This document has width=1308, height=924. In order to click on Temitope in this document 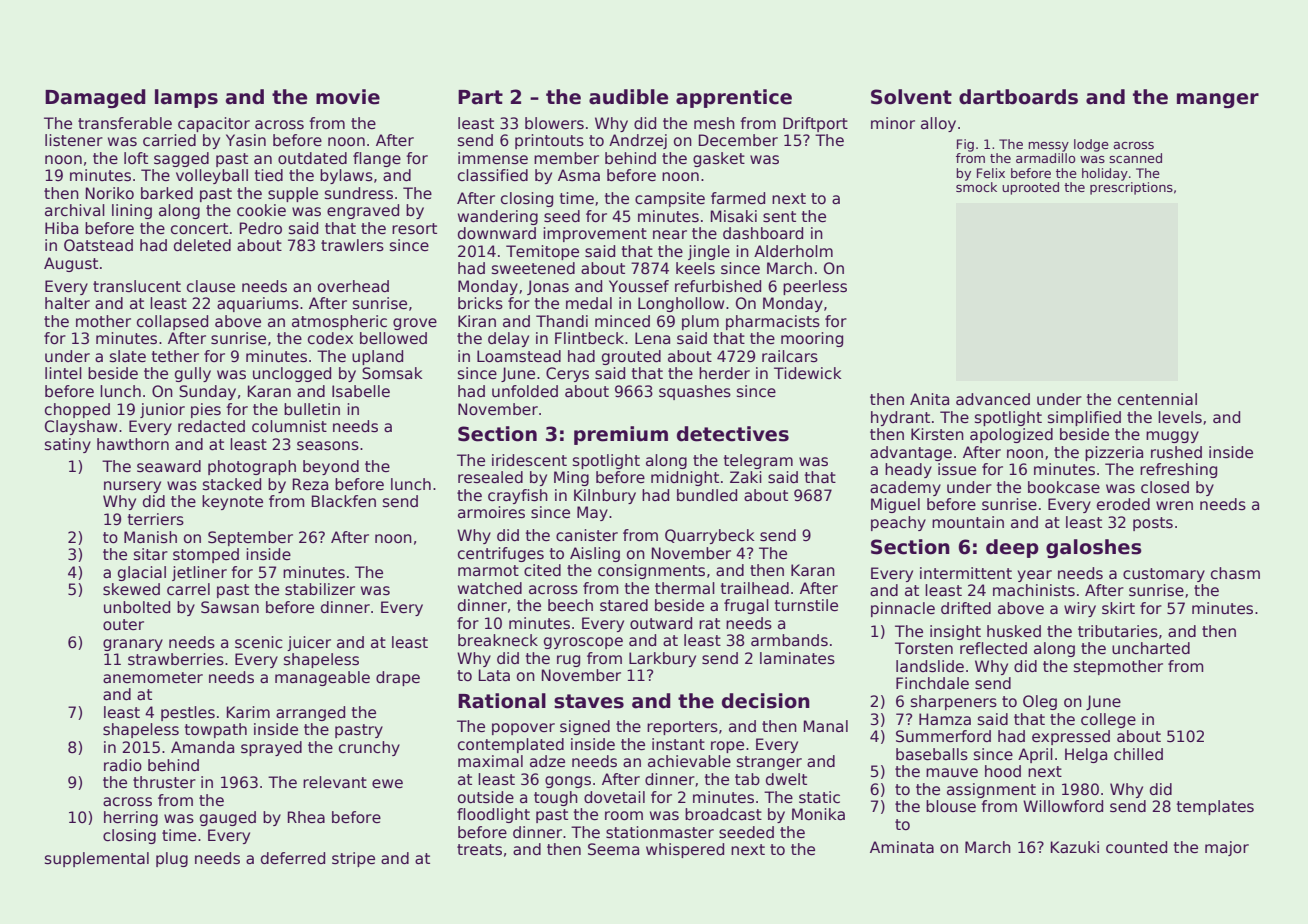, I will do `click(542, 252)`.
